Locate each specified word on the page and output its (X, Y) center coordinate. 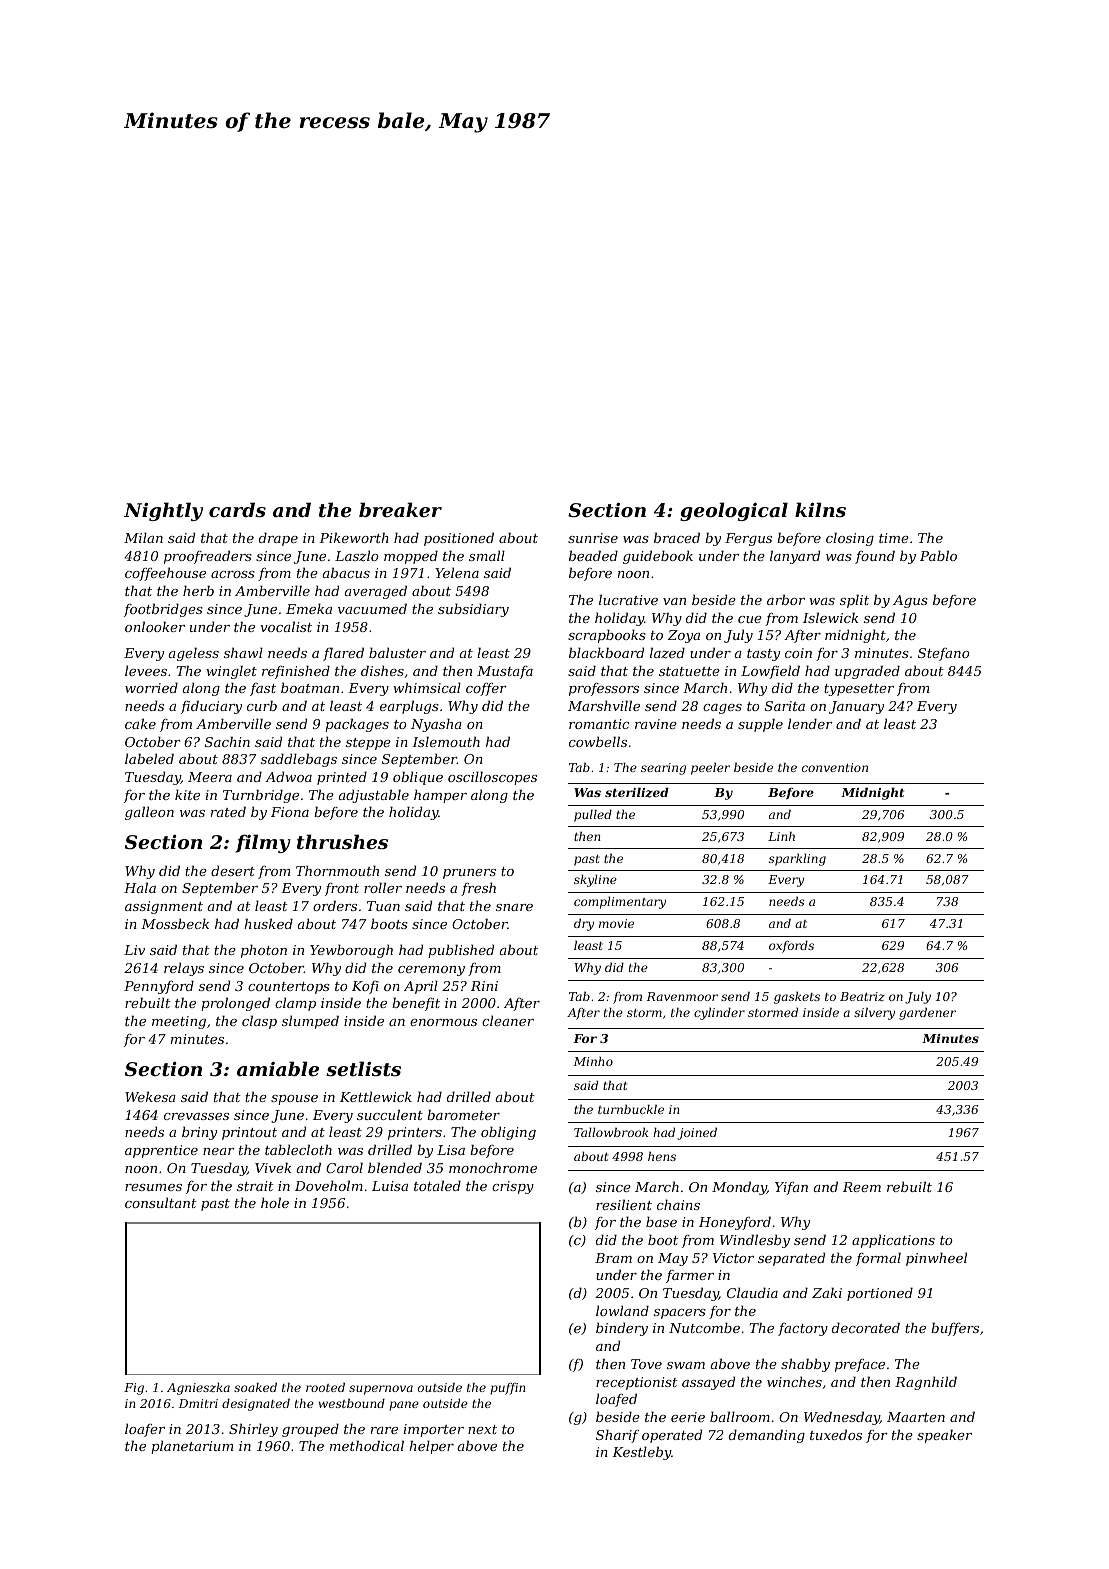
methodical (367, 1445)
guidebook (658, 557)
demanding (767, 1436)
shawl (243, 652)
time (894, 538)
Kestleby (641, 1453)
